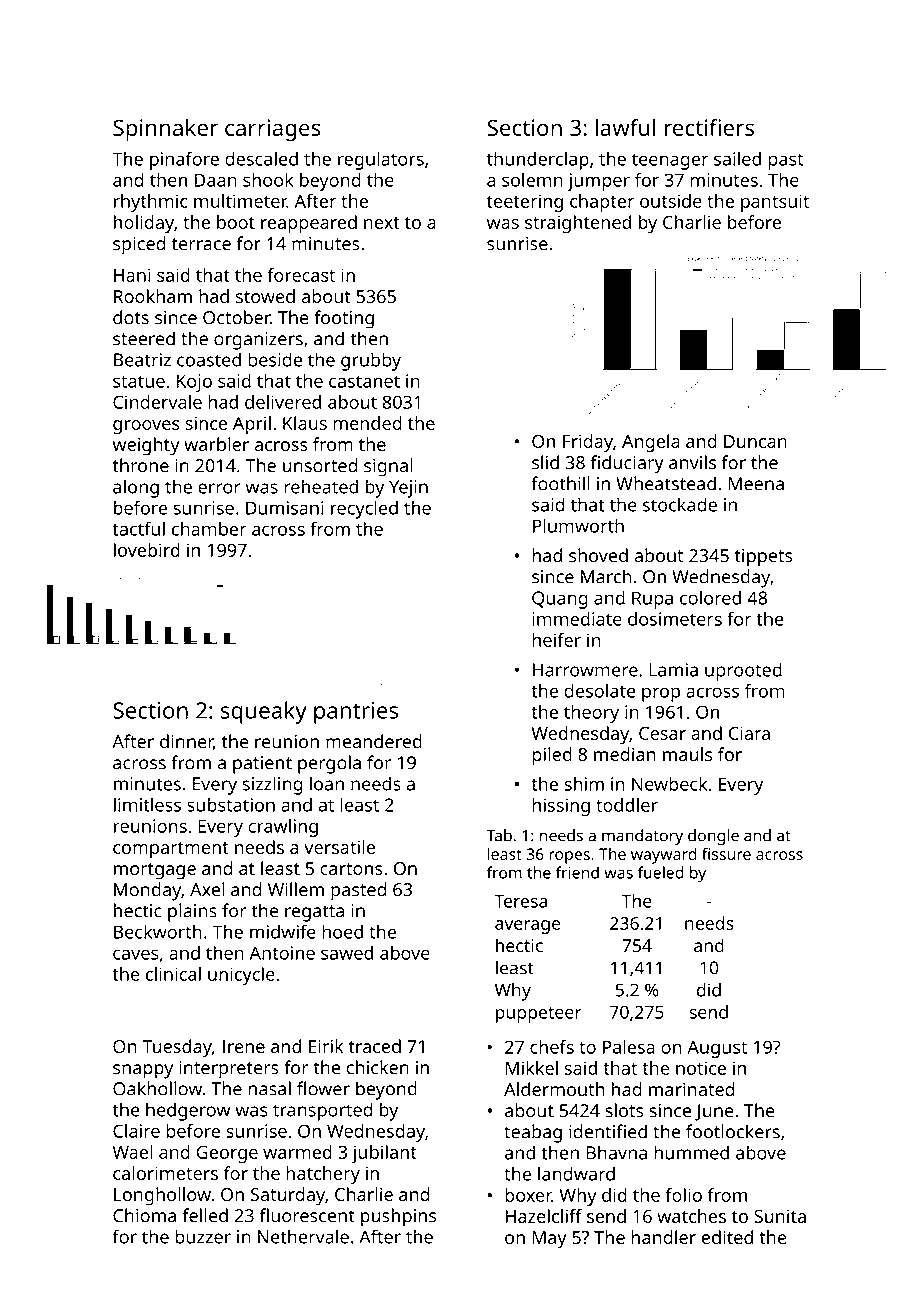 The height and width of the screenshot is (1314, 924). Describe the element at coordinates (713, 837) in the screenshot. I see `dongle` at that location.
